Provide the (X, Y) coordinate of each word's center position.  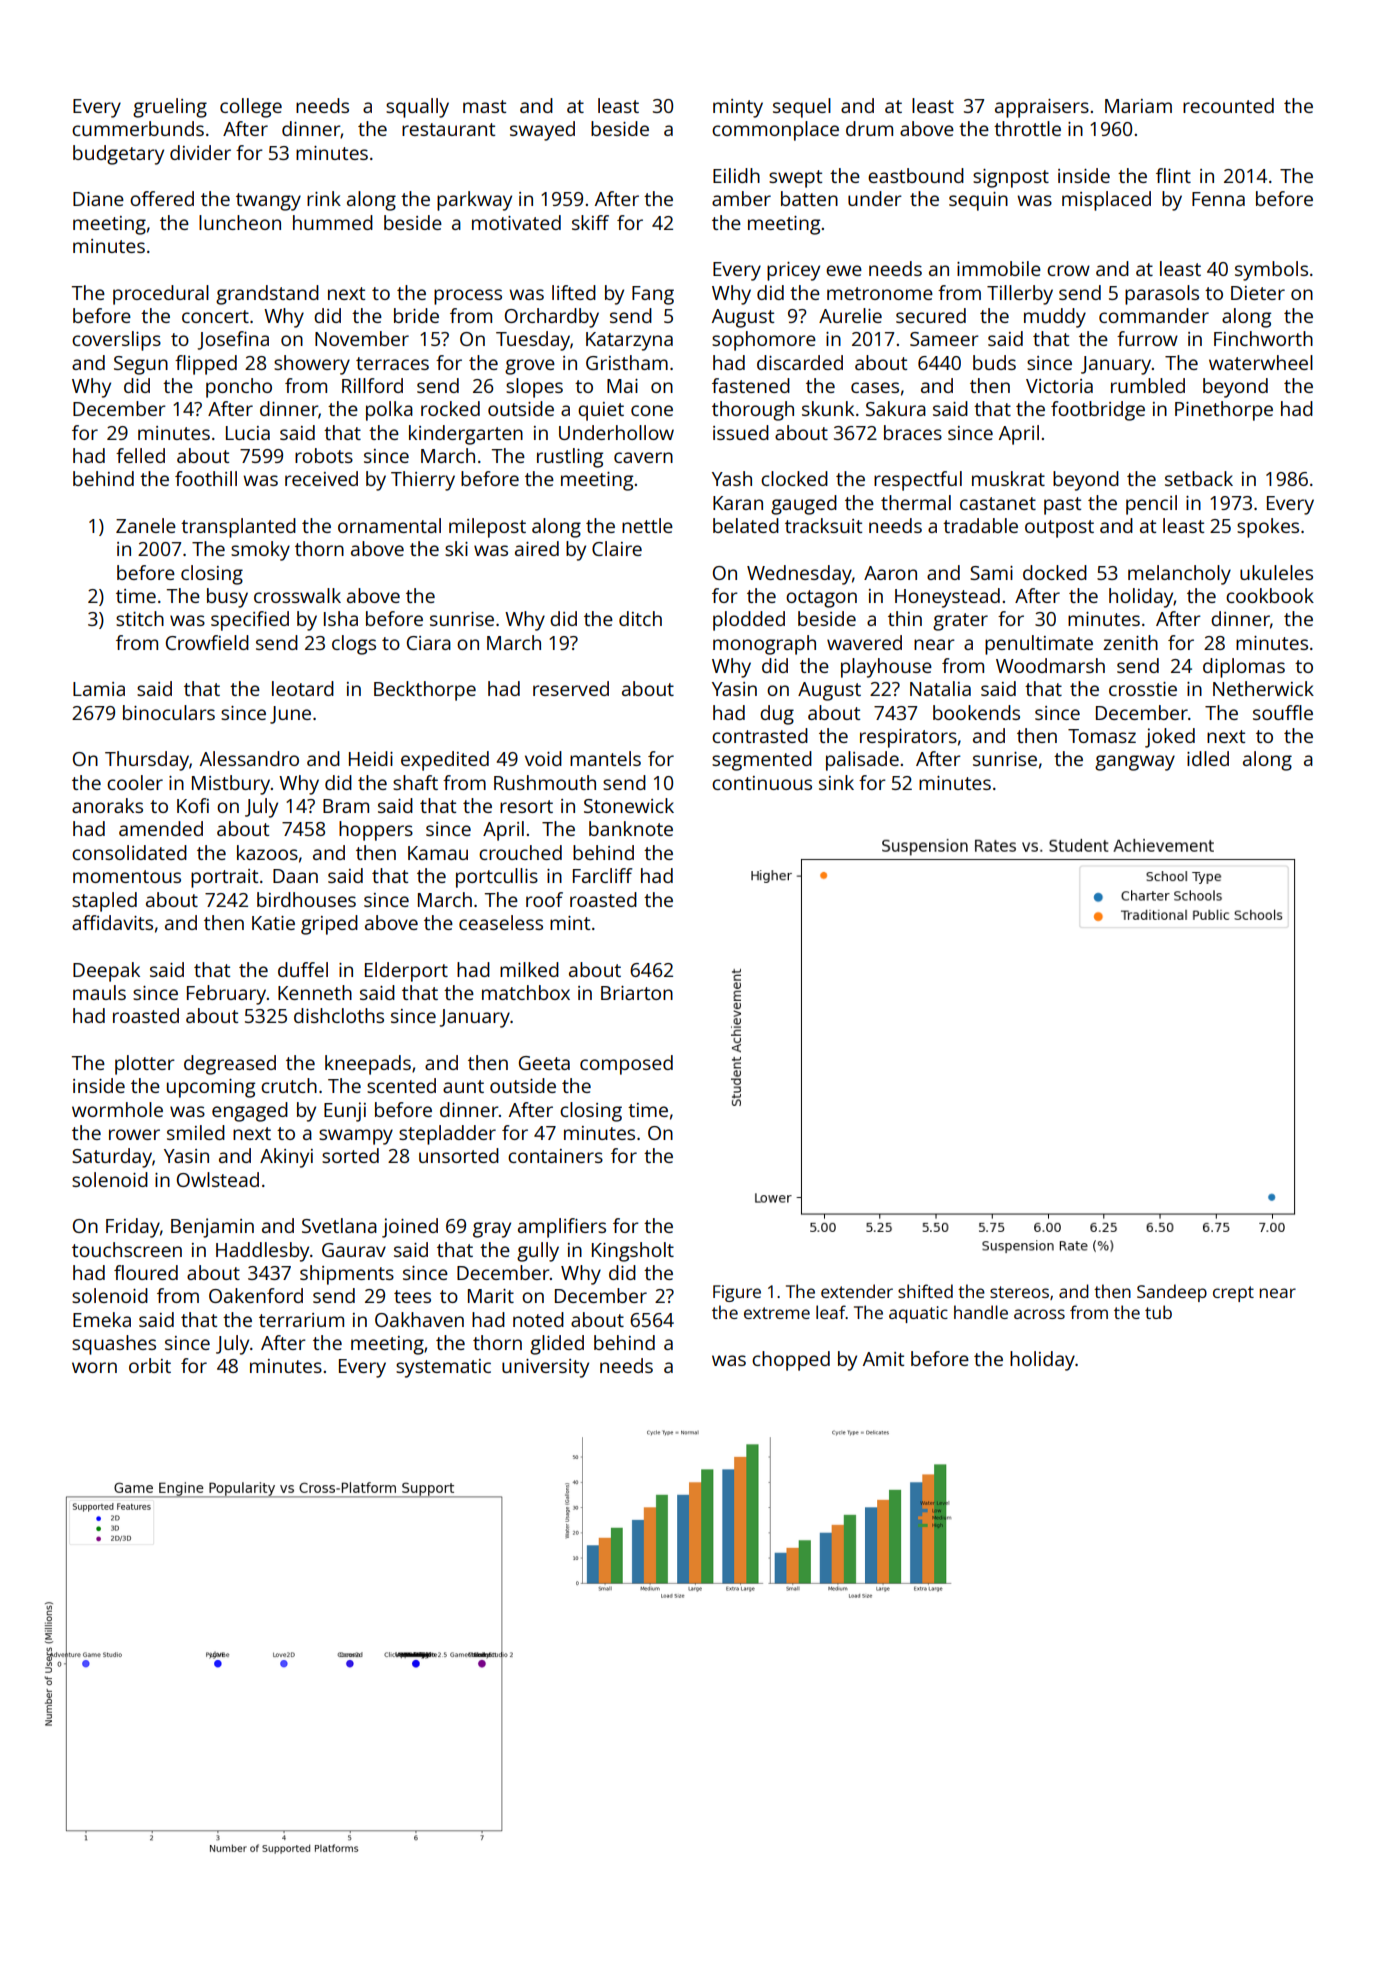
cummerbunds (138, 128)
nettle (647, 525)
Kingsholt (633, 1252)
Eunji (345, 1112)
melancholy (1179, 575)
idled (1208, 758)
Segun (141, 365)
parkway (474, 201)
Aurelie (850, 315)
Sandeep (1172, 1293)
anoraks (107, 805)
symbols (1271, 271)
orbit (150, 1365)
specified (250, 621)
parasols (1162, 295)
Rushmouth (545, 782)
